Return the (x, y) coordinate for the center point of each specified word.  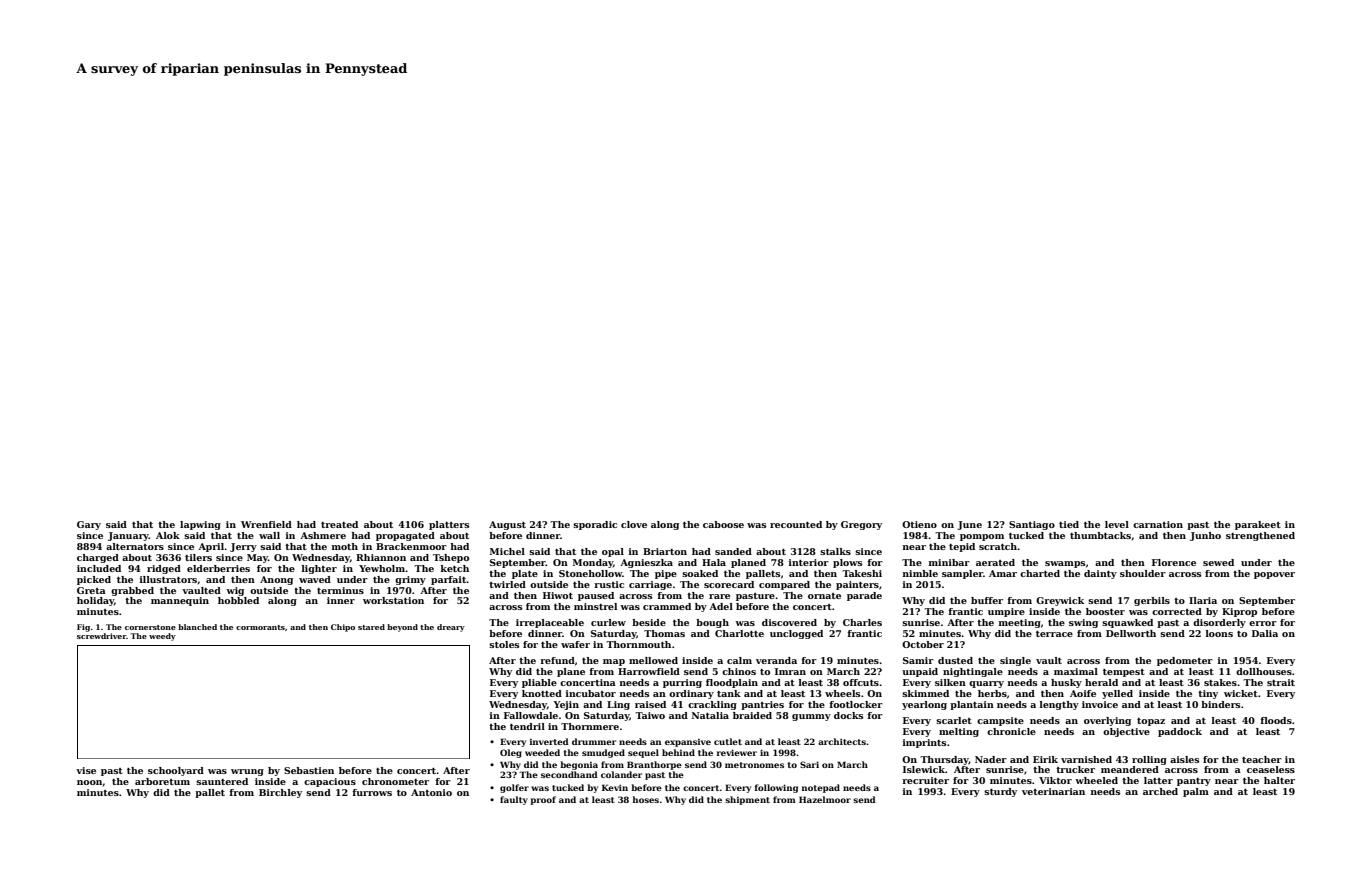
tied (1069, 524)
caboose (723, 524)
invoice (1100, 704)
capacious (330, 782)
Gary (89, 525)
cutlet (728, 741)
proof (543, 800)
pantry (1194, 782)
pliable (539, 683)
